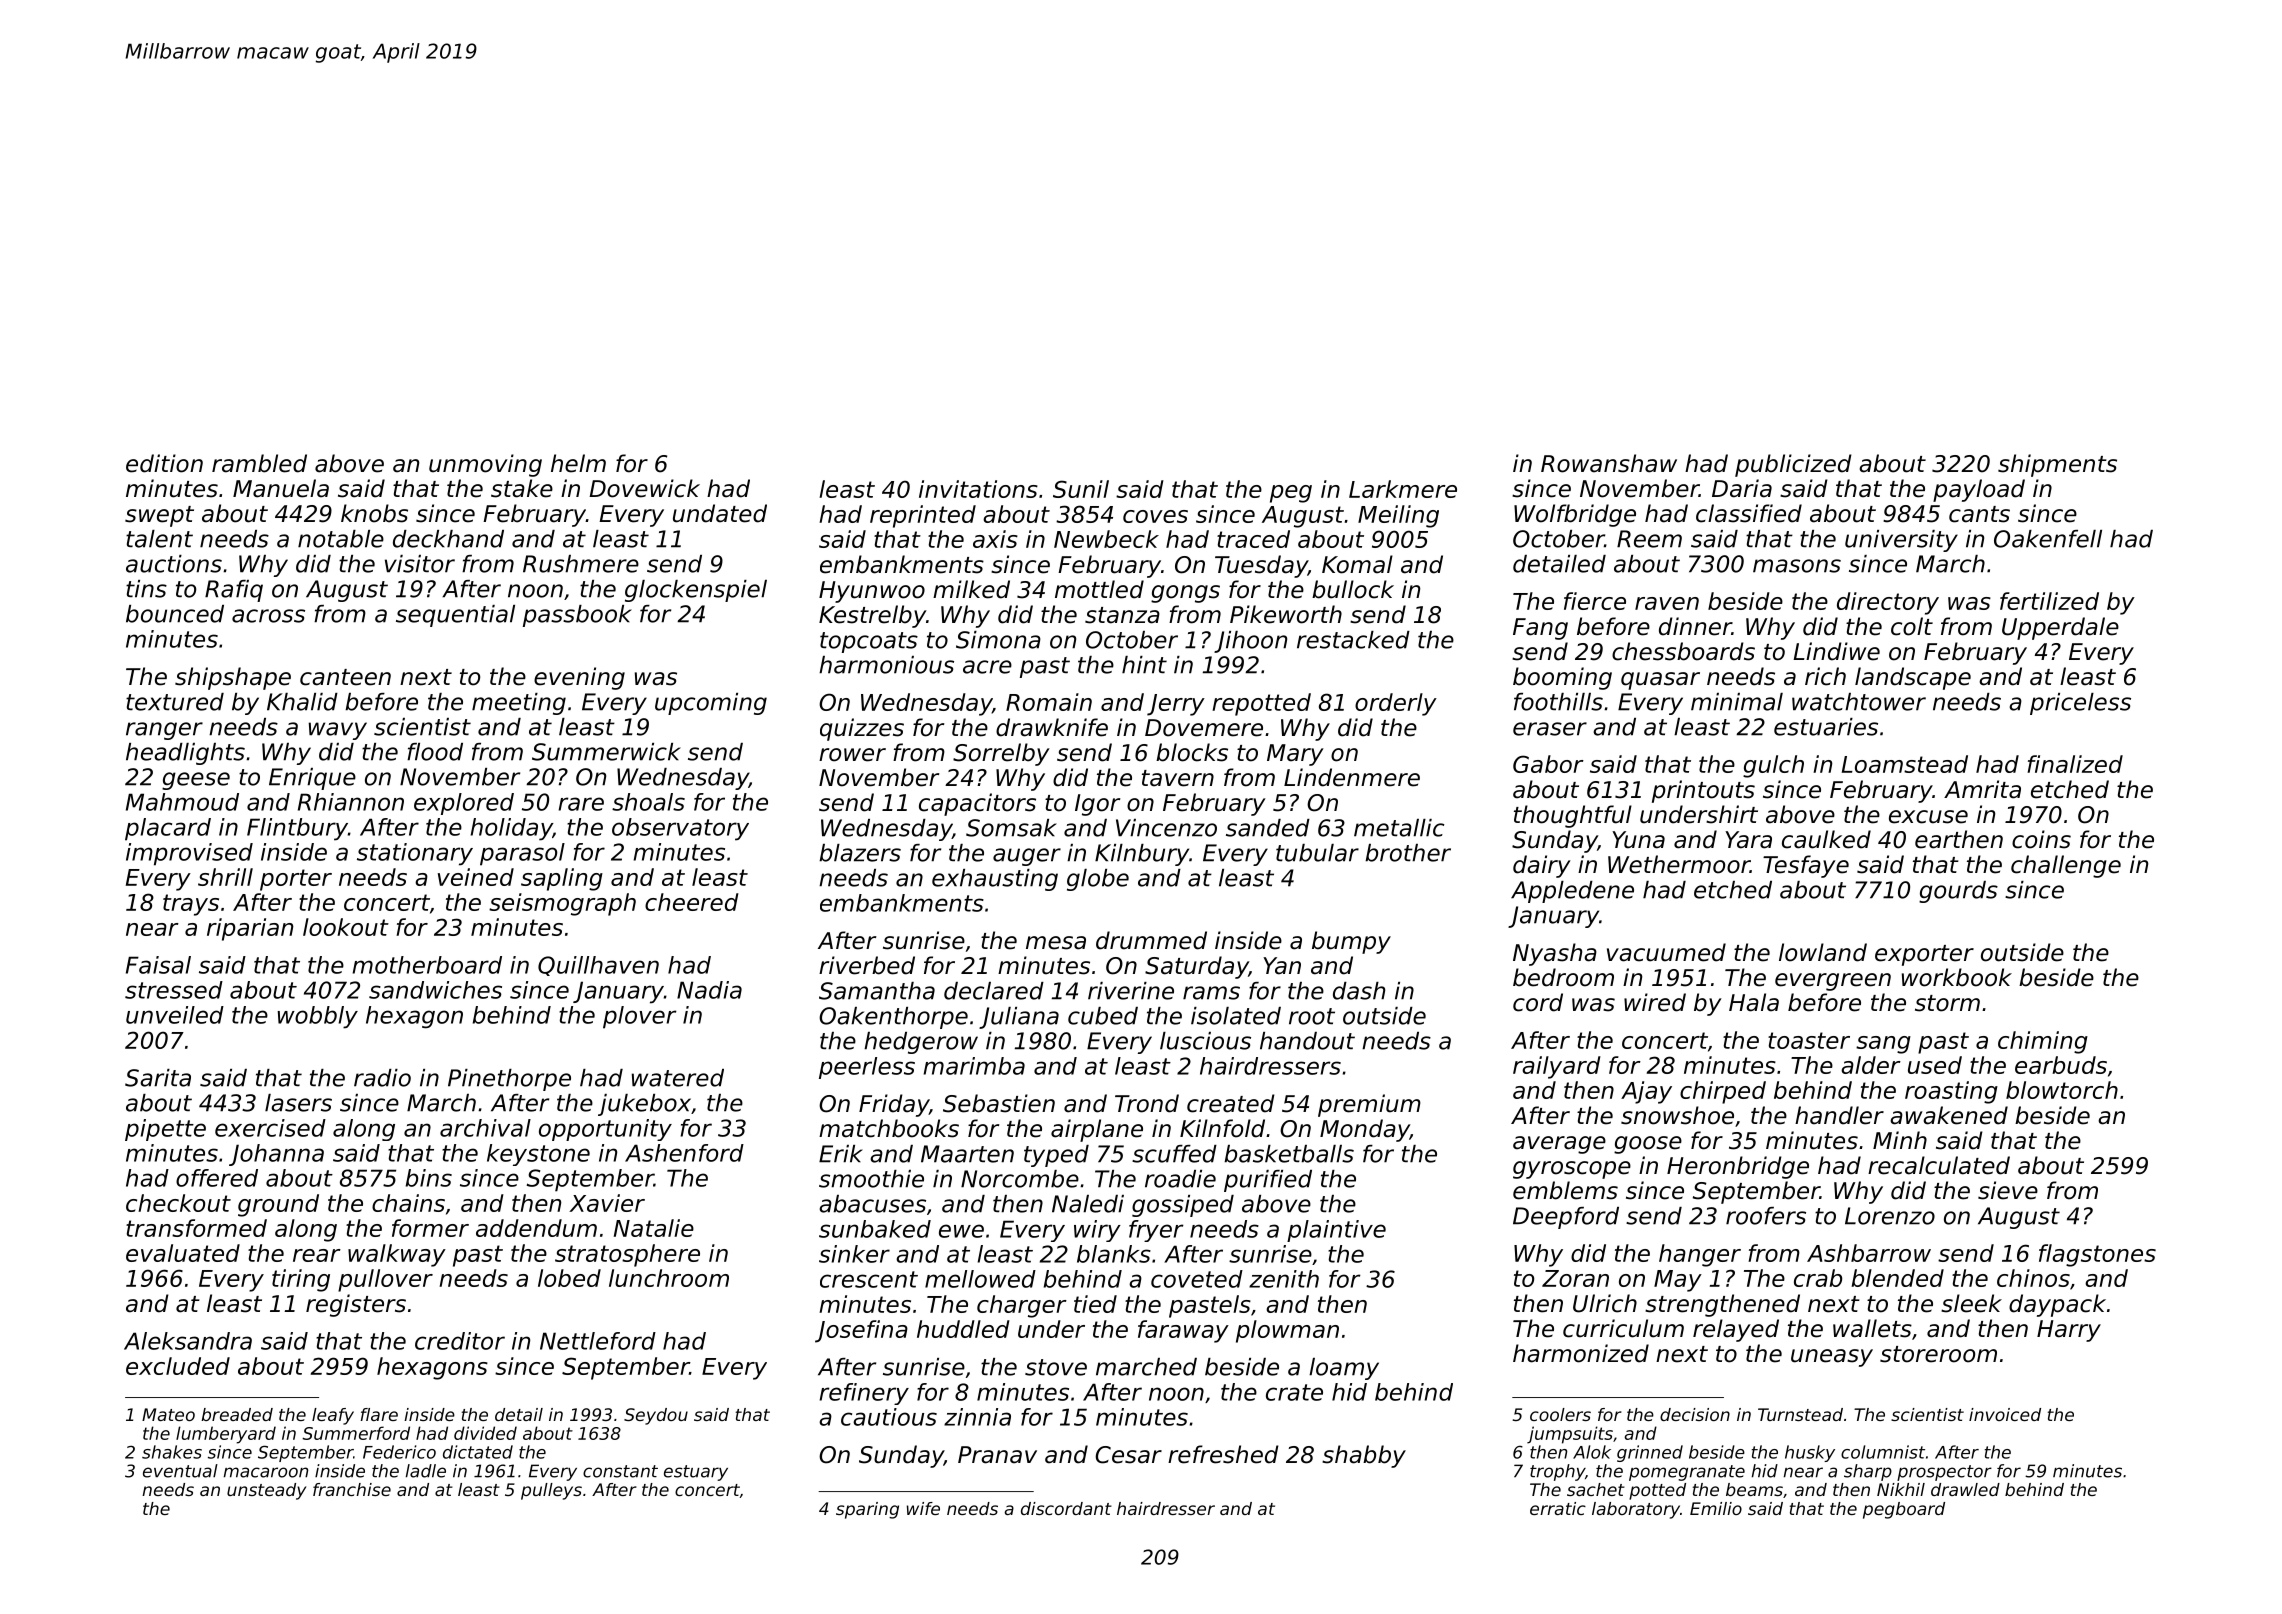  What do you see at coordinates (341, 539) in the screenshot?
I see `notable` at bounding box center [341, 539].
